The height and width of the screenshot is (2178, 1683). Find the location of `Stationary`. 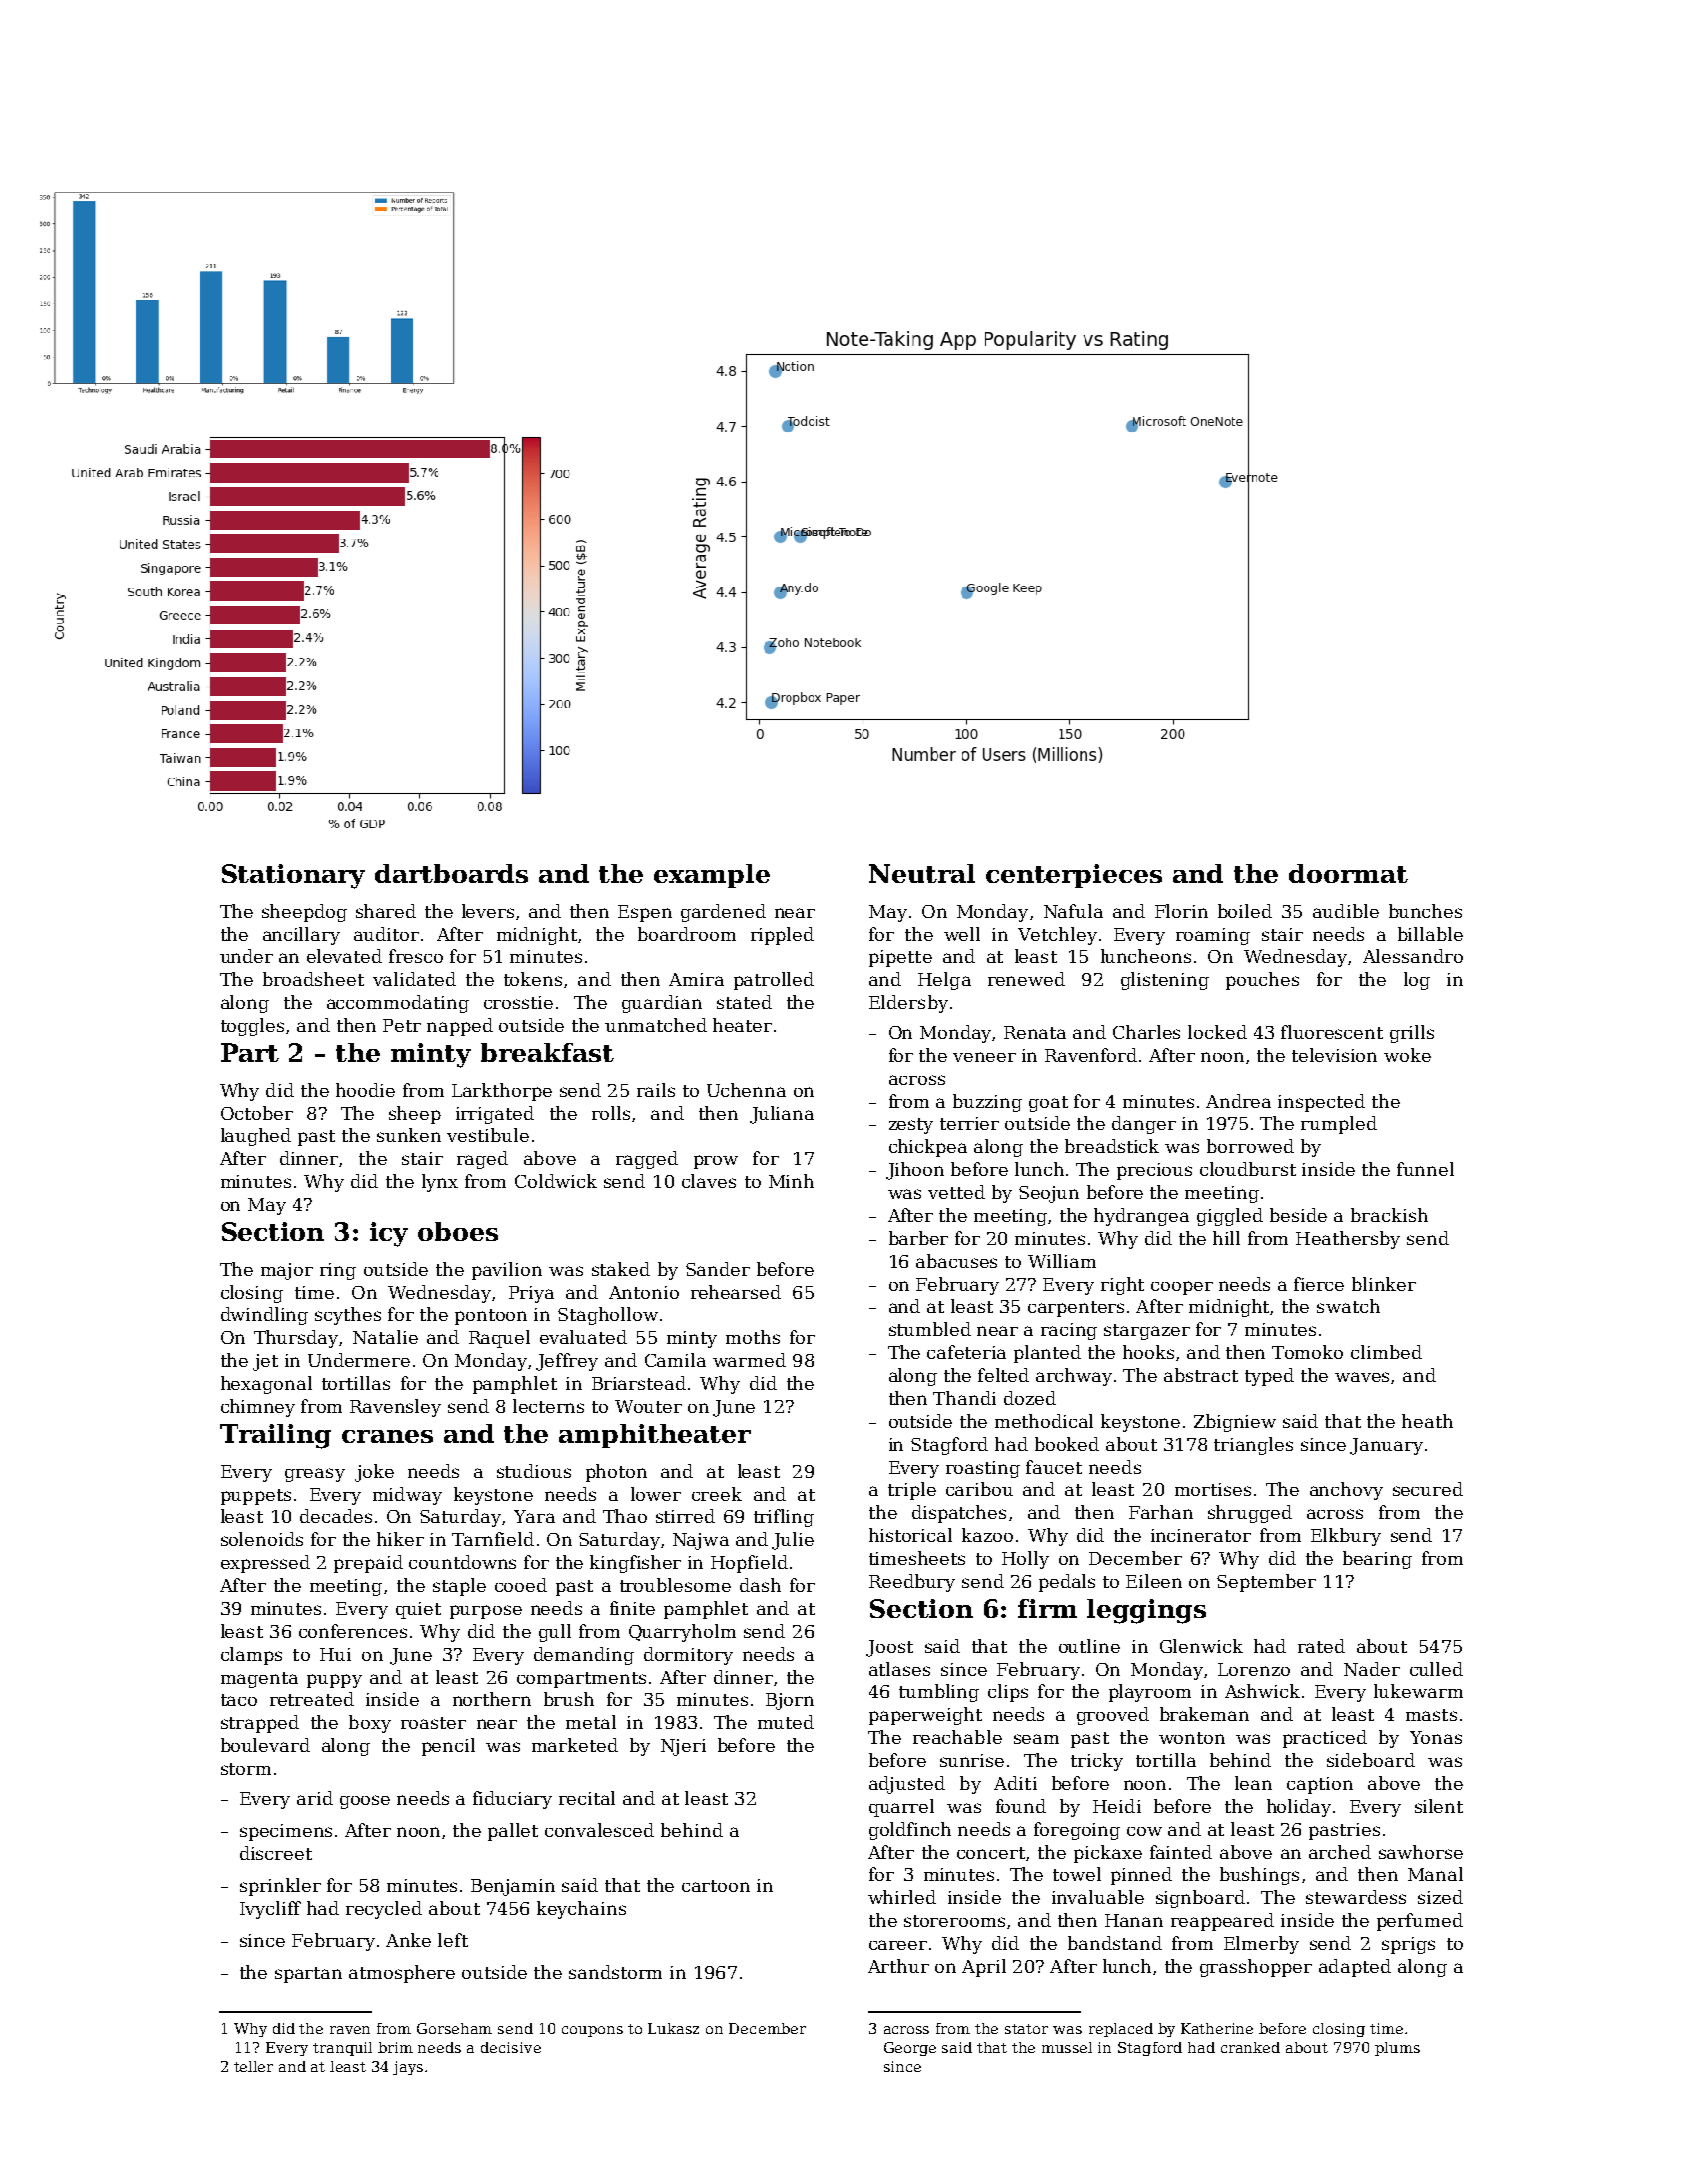

Stationary is located at coordinates (293, 876).
